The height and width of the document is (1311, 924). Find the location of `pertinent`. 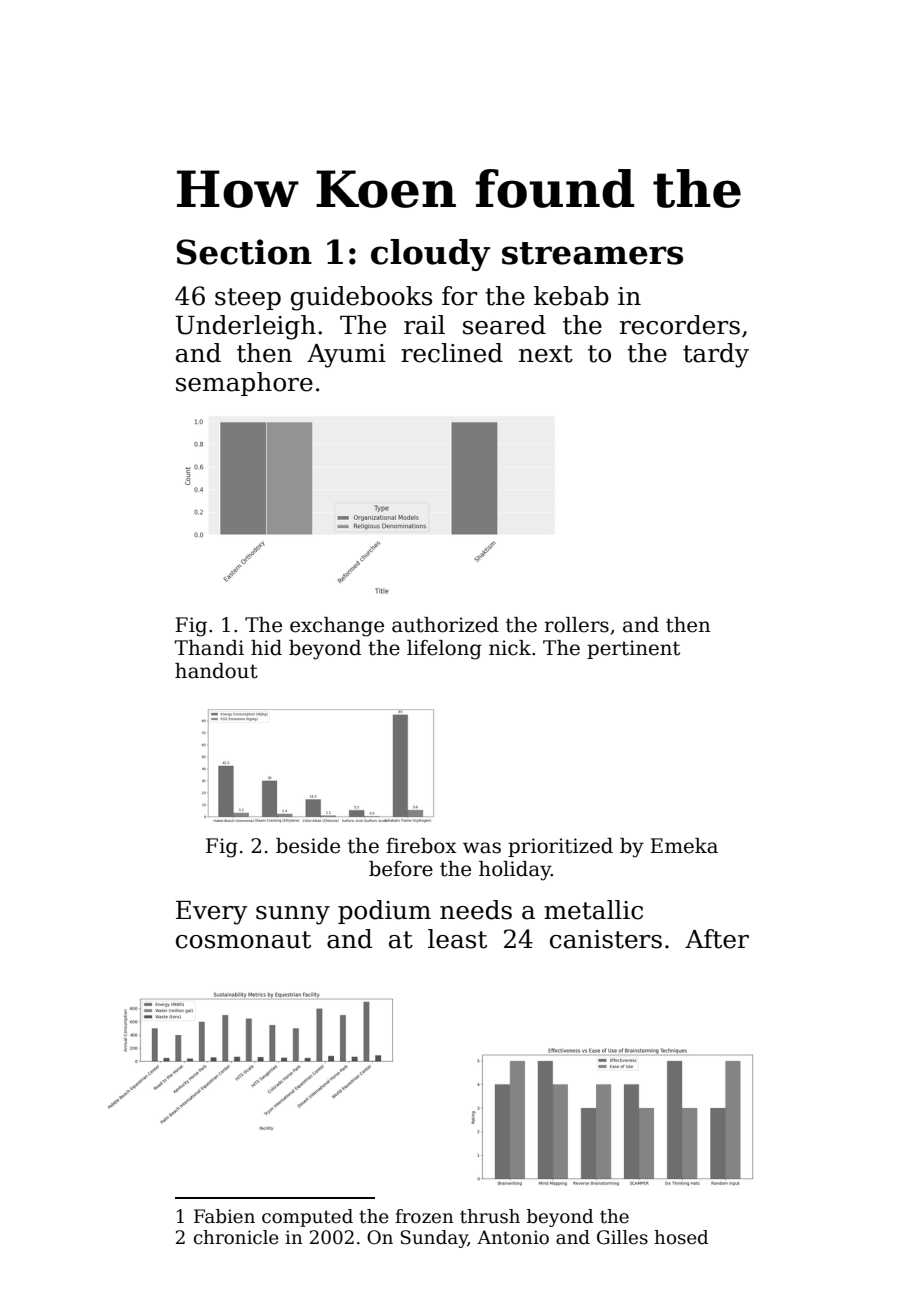

pertinent is located at coordinates (633, 649).
